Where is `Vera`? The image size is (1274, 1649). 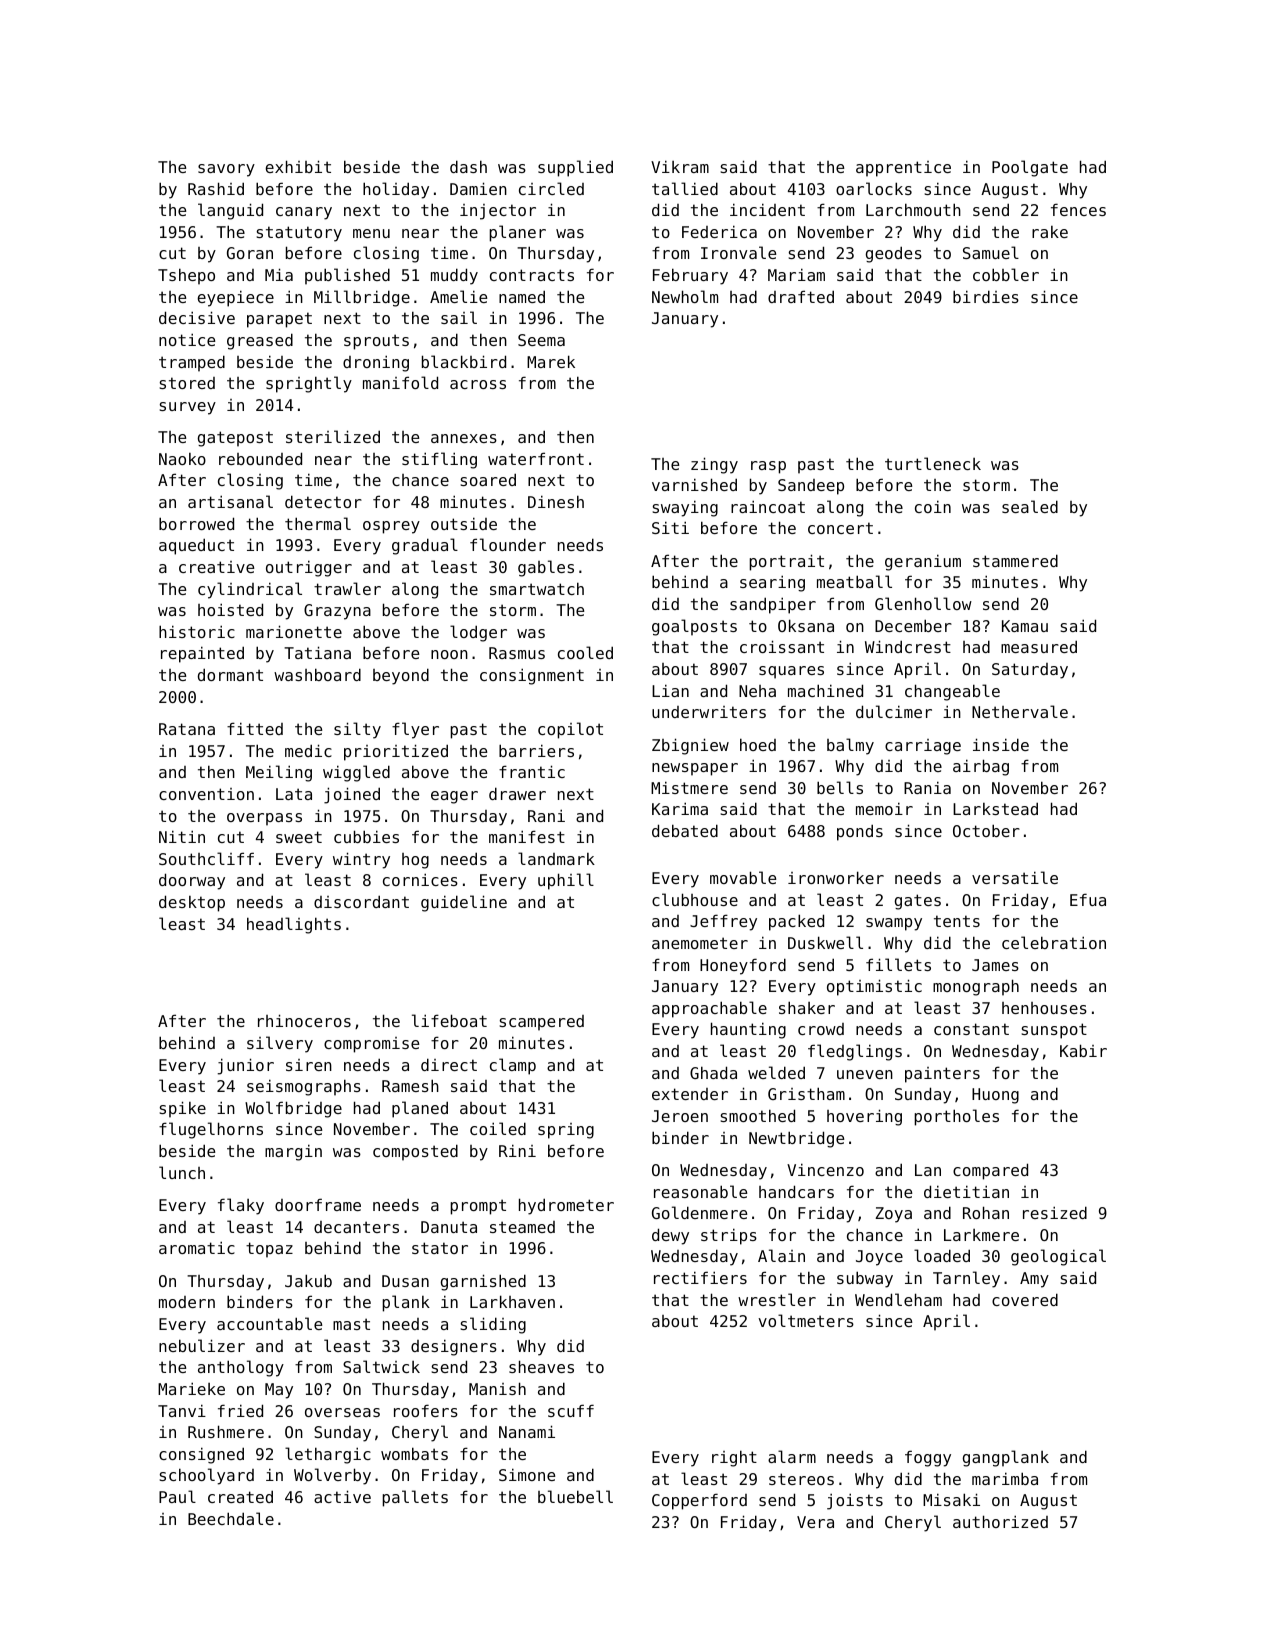 Vera is located at coordinates (815, 1522).
